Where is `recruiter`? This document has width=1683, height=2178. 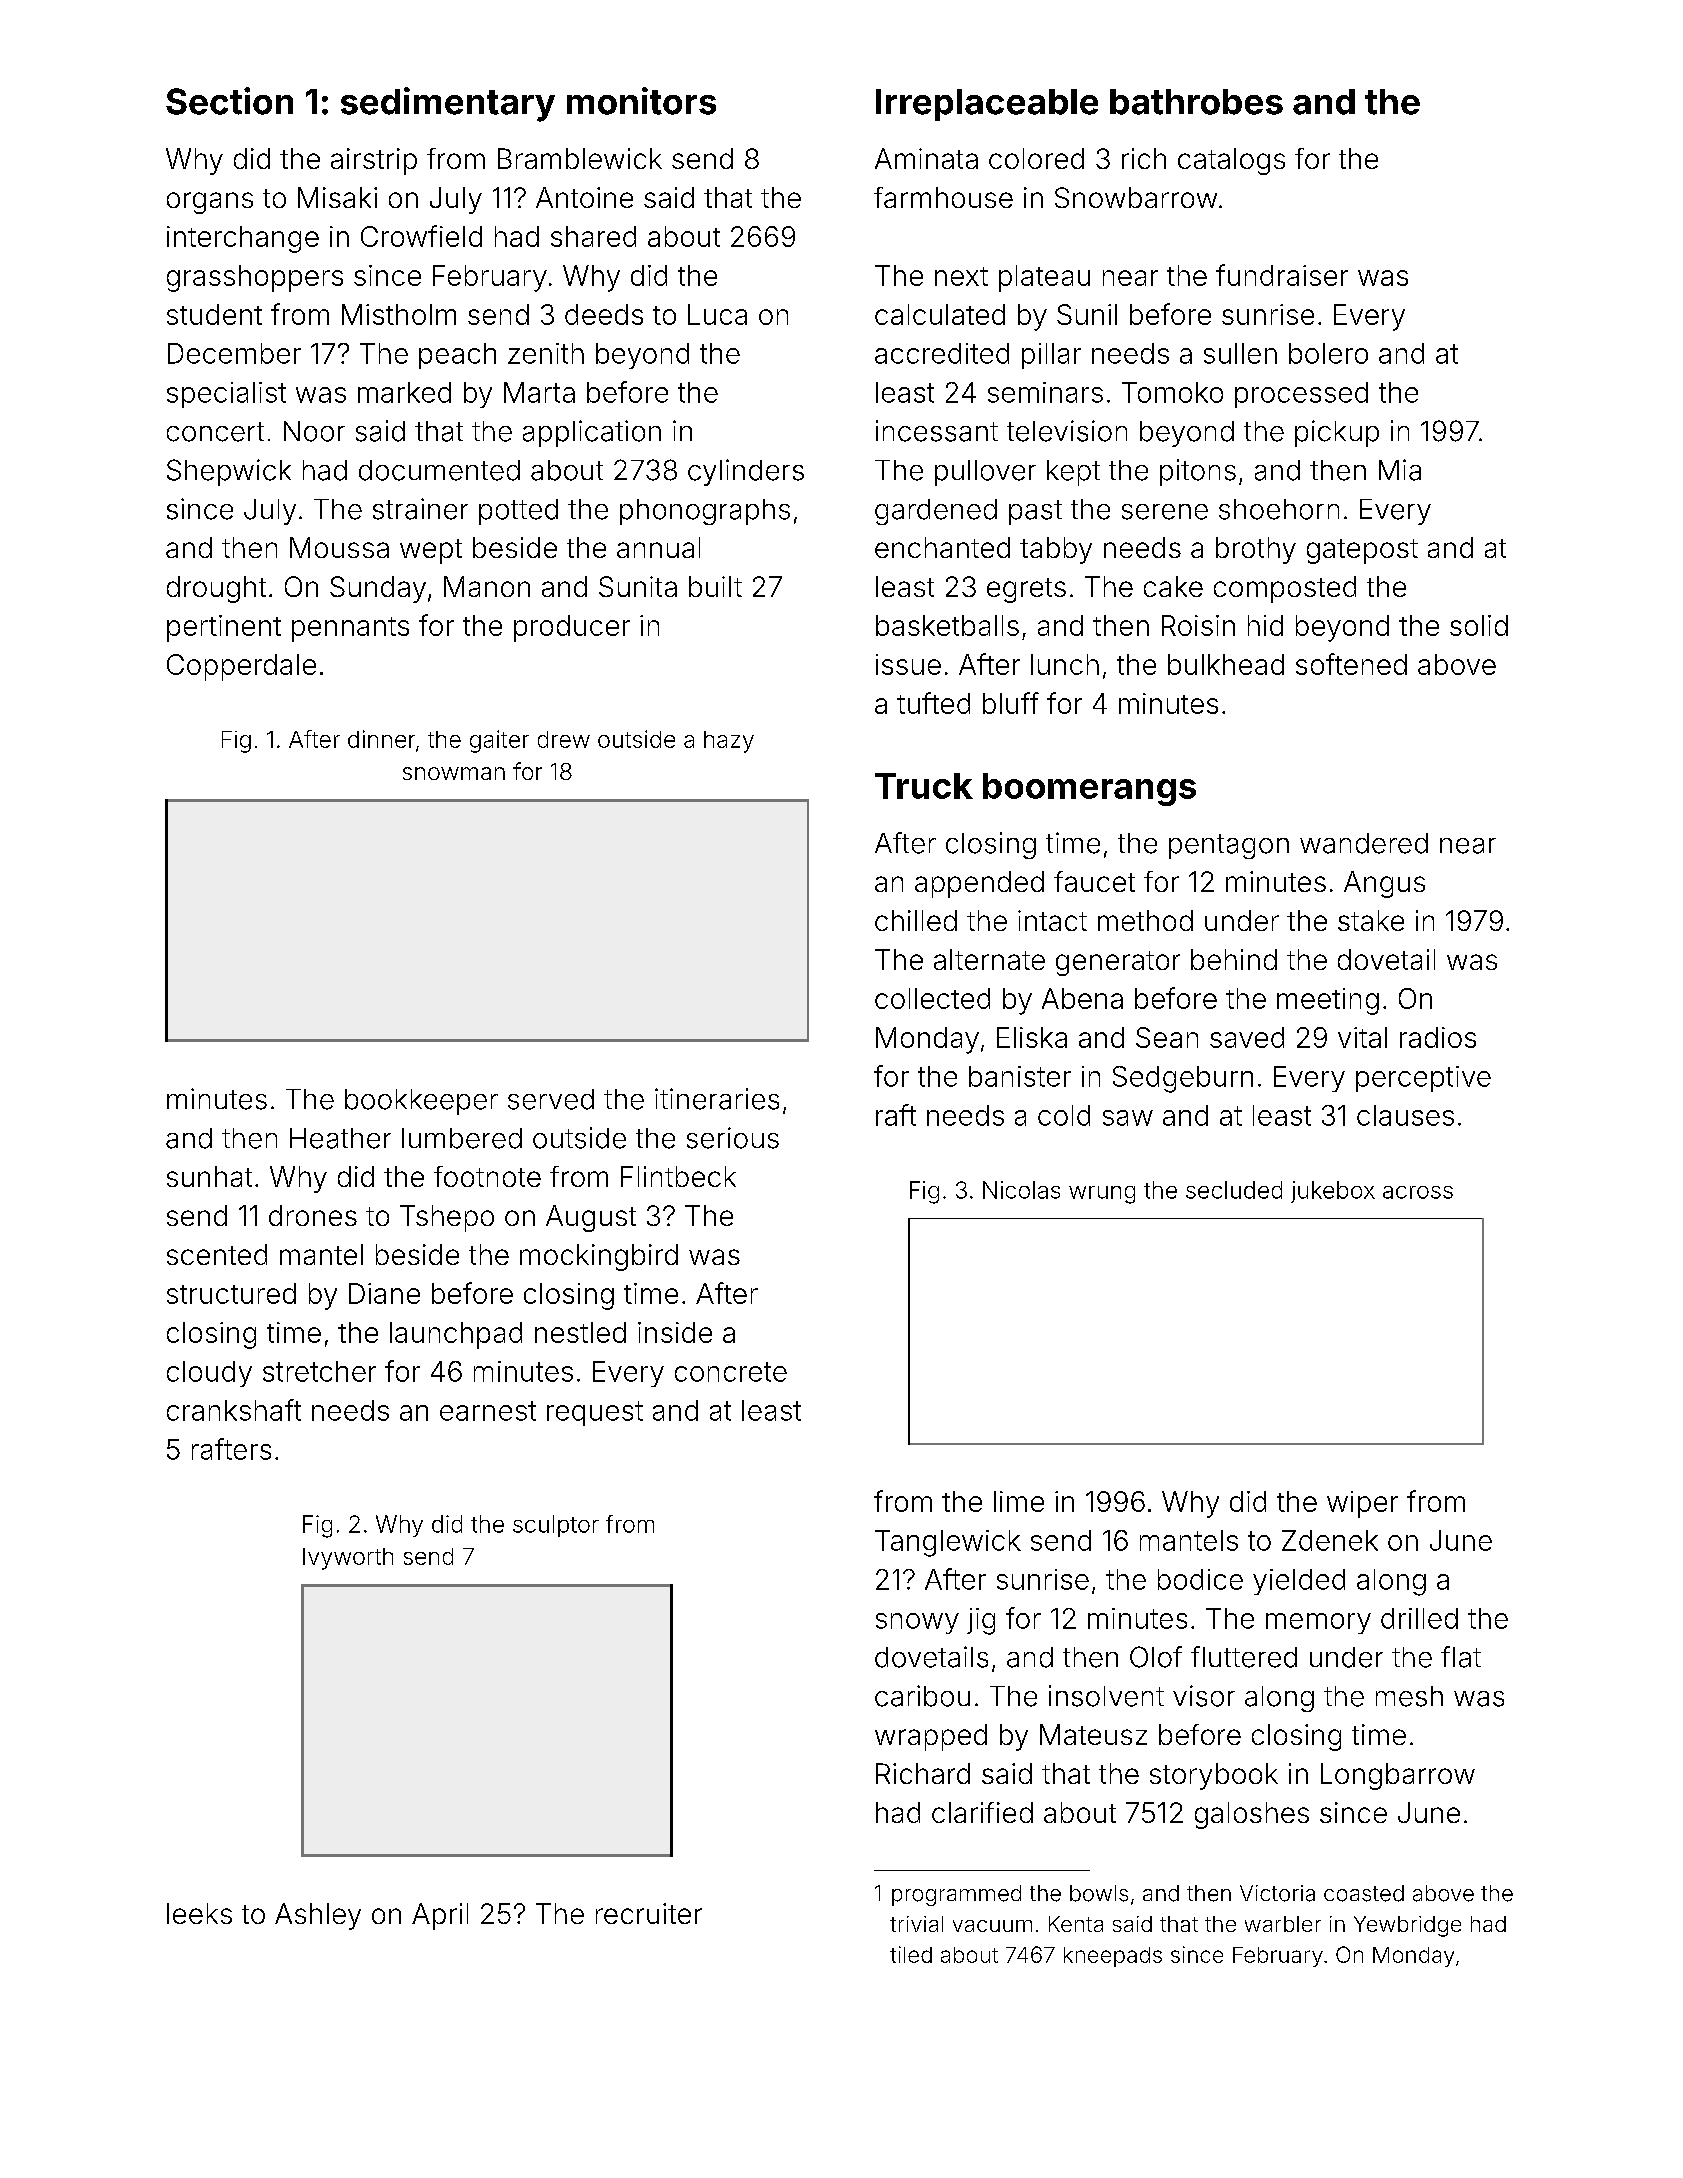 recruiter is located at coordinates (649, 1913).
